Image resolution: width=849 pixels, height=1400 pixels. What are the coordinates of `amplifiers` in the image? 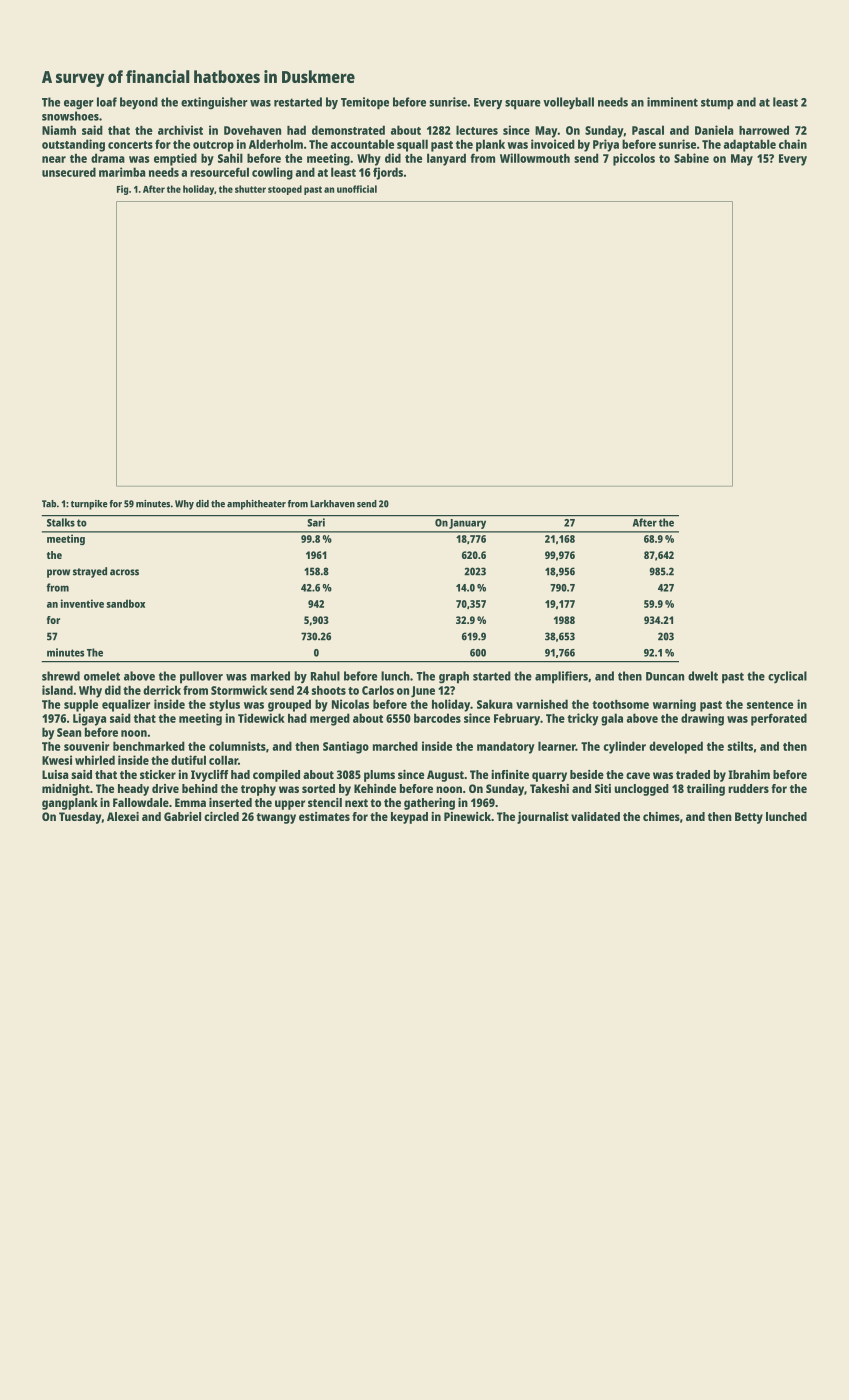 It's located at (561, 677).
